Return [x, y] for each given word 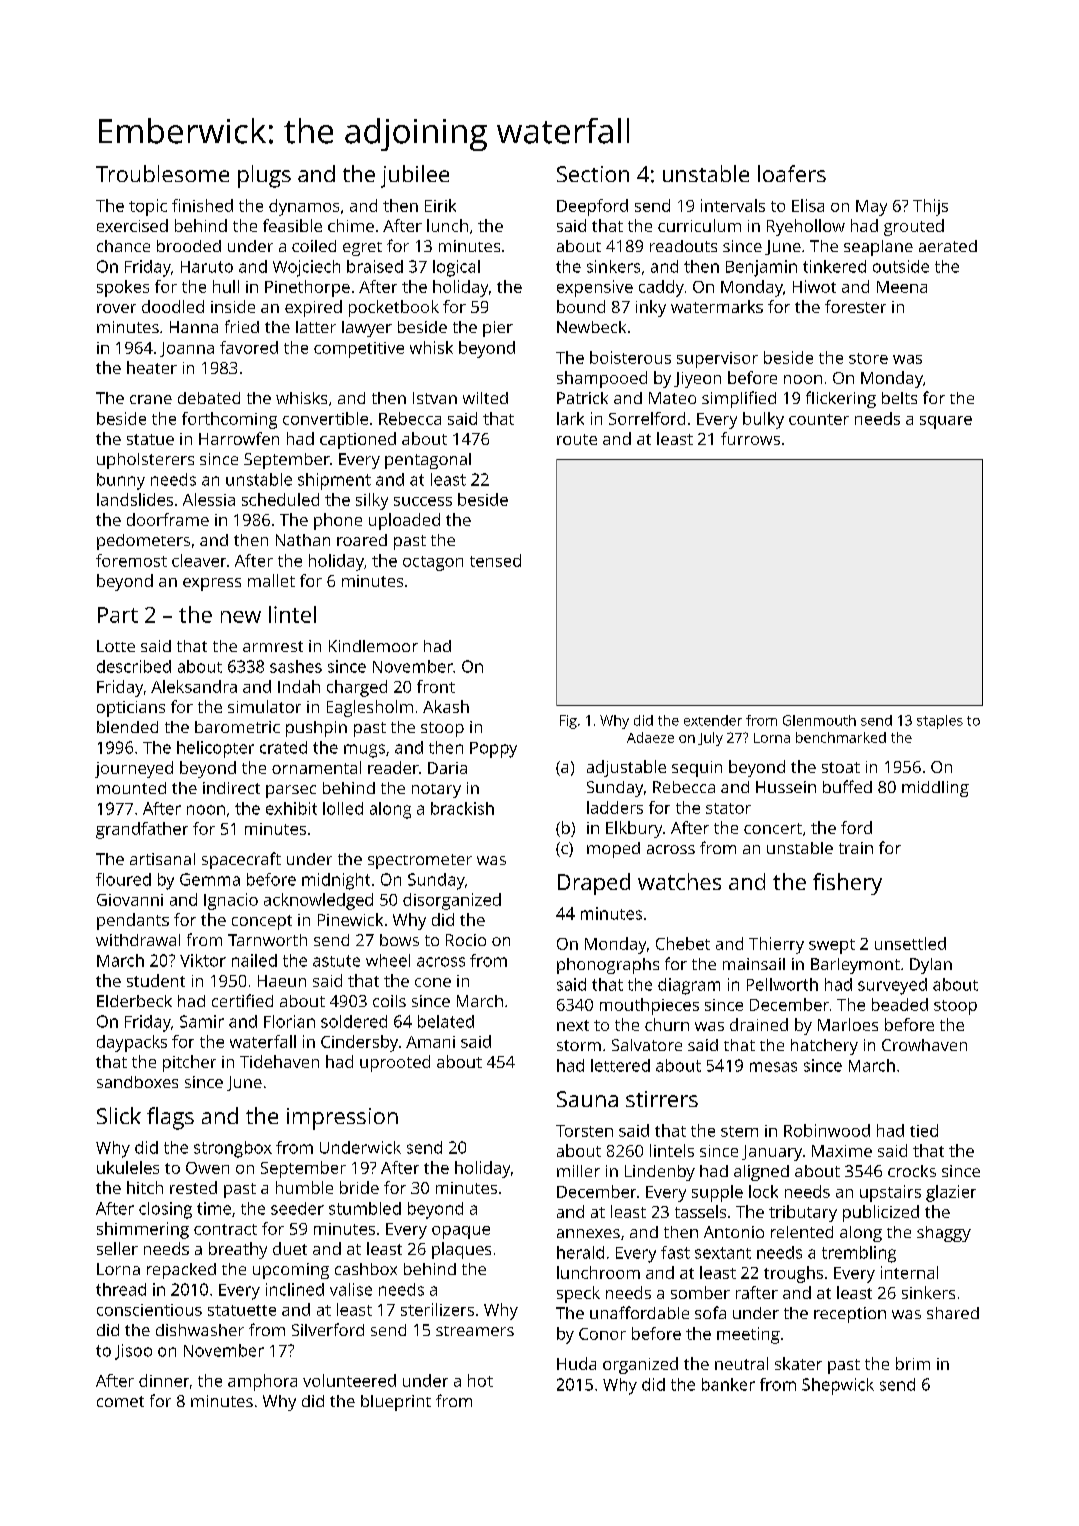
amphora [262, 1382]
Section [593, 174]
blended [127, 727]
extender [713, 720]
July [710, 739]
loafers [792, 173]
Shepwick [838, 1386]
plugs [264, 176]
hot [480, 1380]
